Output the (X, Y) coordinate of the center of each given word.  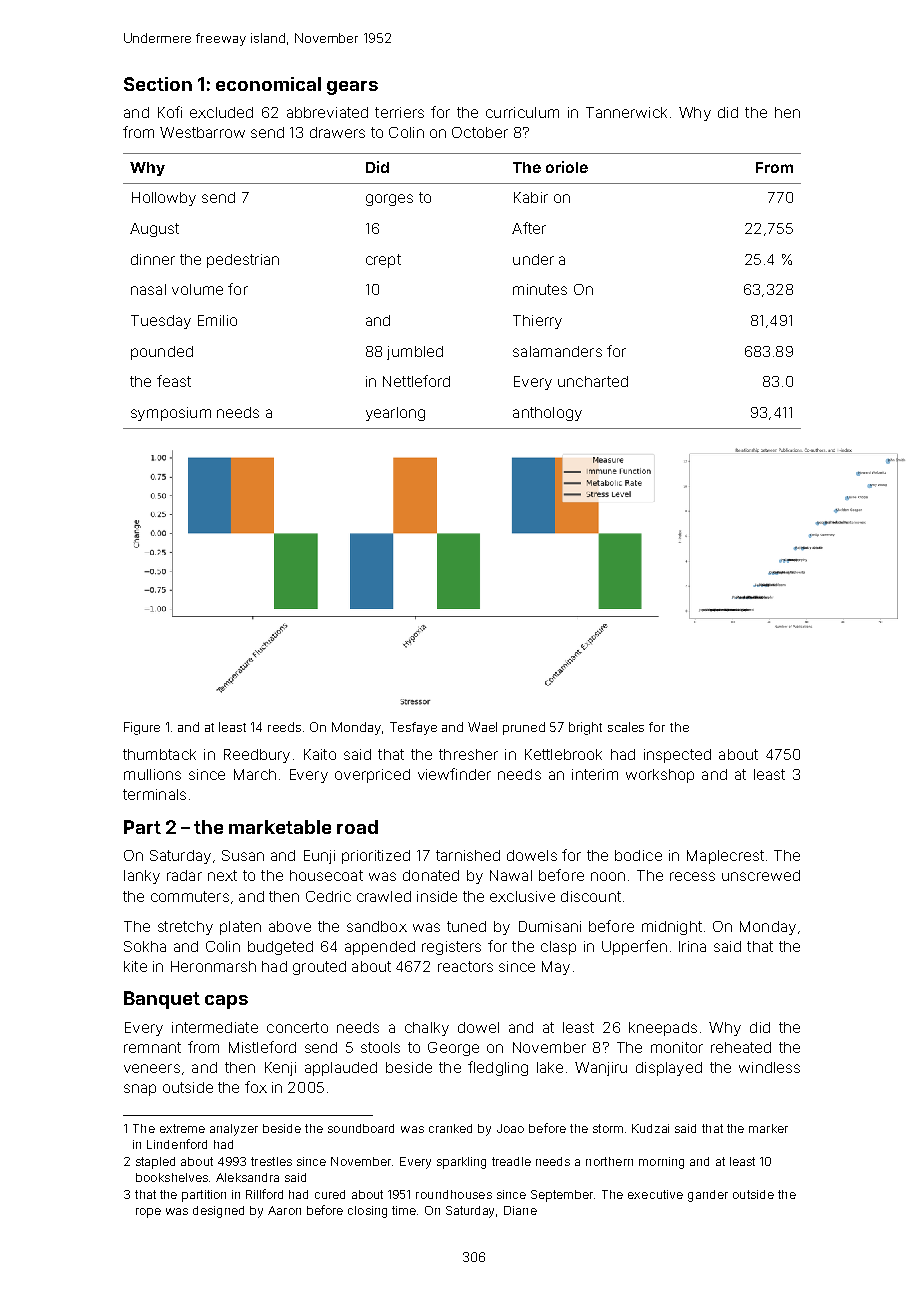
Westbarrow (202, 132)
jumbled (415, 353)
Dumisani (550, 926)
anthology (547, 414)
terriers (399, 112)
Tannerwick (626, 112)
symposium (171, 414)
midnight (672, 928)
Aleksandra (247, 1177)
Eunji (319, 857)
